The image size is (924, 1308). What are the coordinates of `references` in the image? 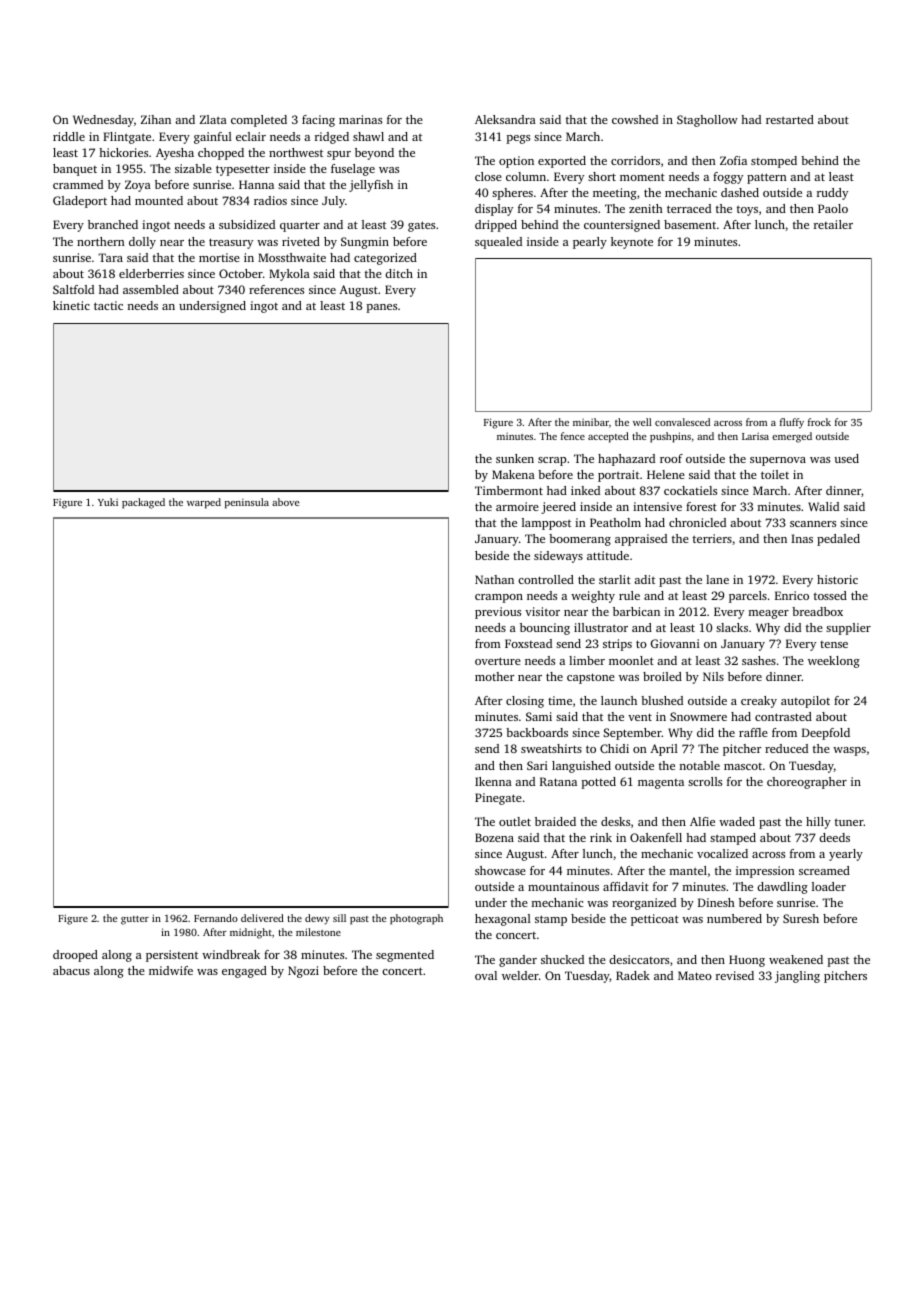 It's located at (276, 289).
